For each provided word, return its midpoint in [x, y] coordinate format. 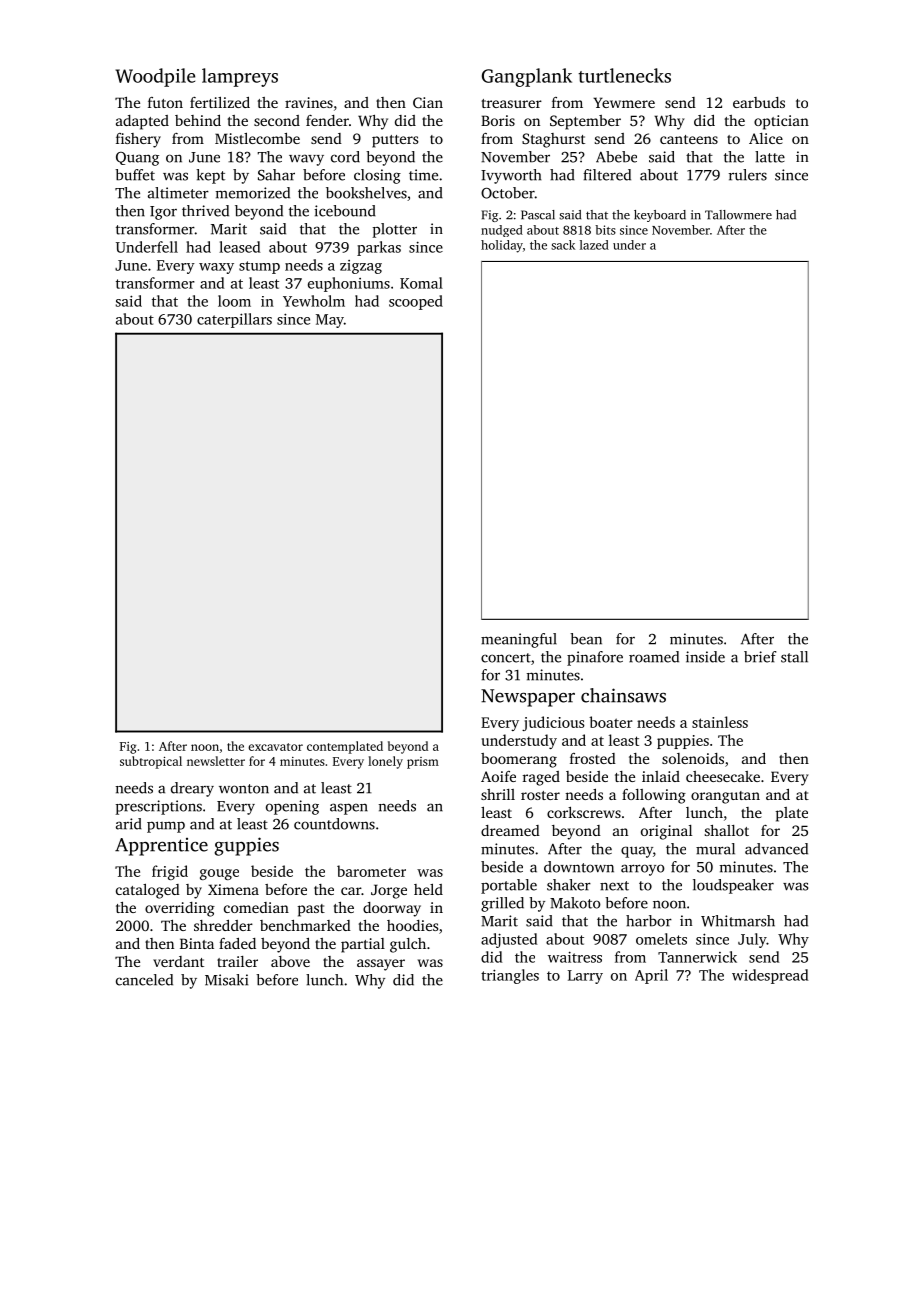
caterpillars [234, 320]
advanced [776, 849]
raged [541, 778]
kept [210, 176]
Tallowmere [738, 215]
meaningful [519, 640]
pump [166, 827]
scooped [416, 302]
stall [794, 657]
